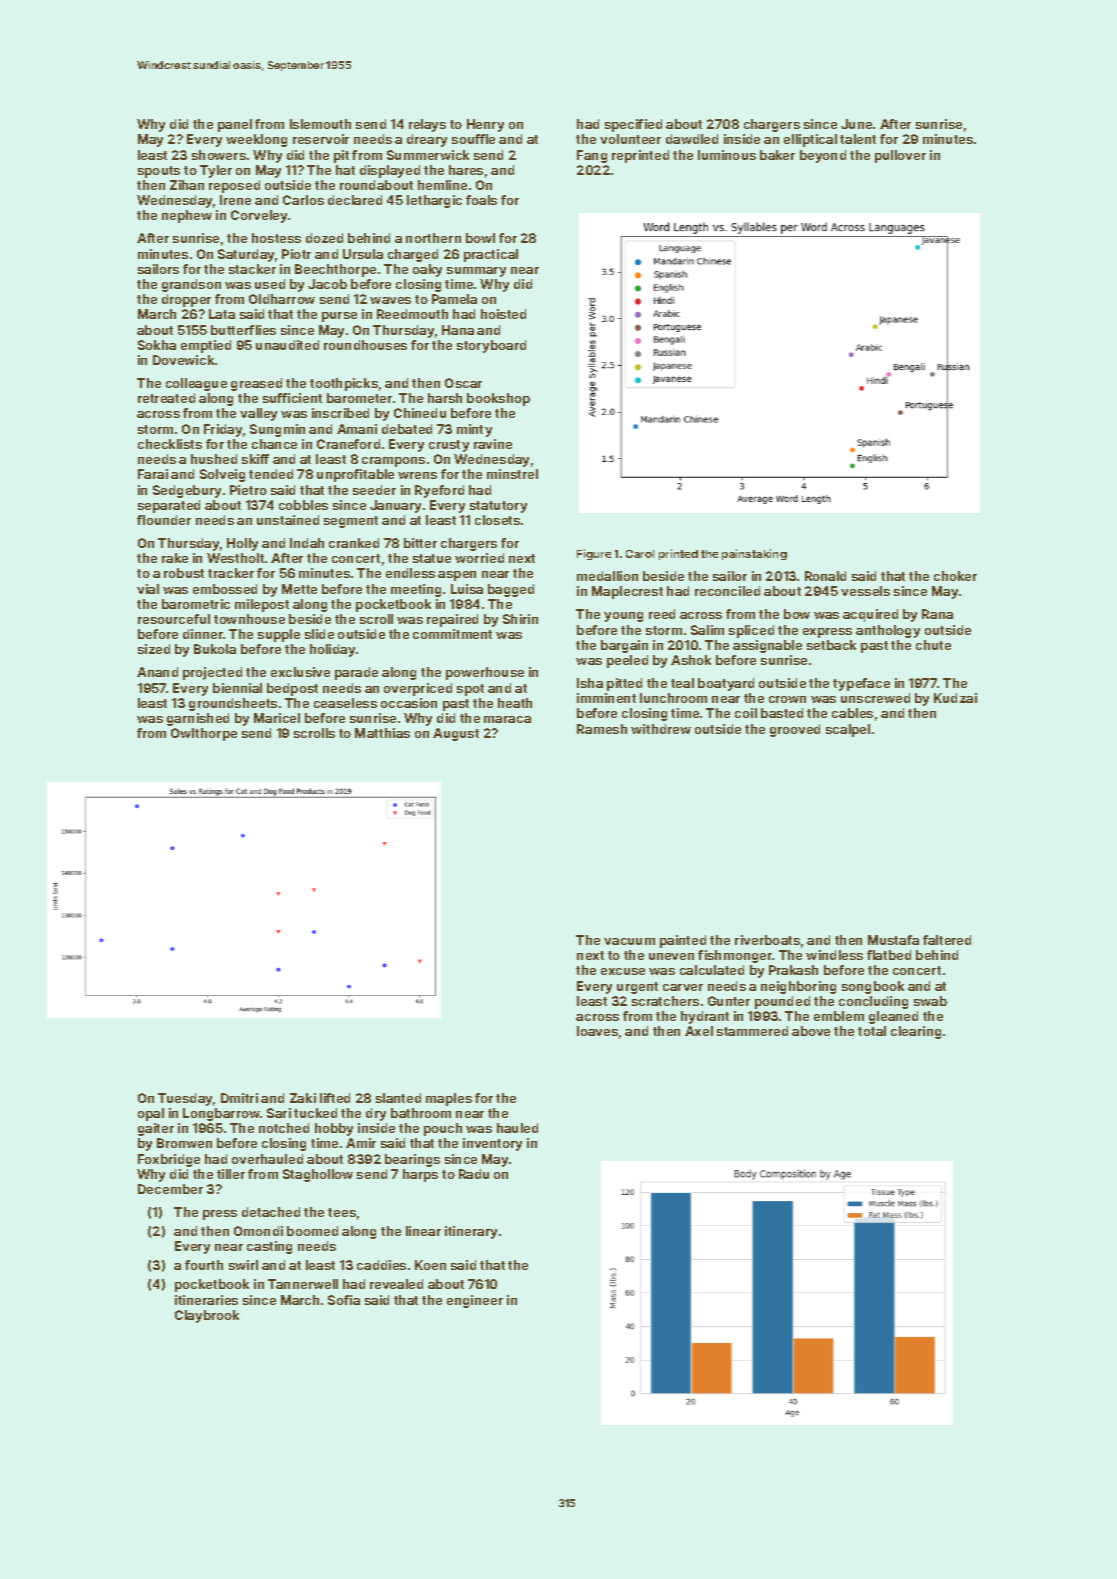 The width and height of the screenshot is (1117, 1579). What do you see at coordinates (810, 140) in the screenshot?
I see `elliptical` at bounding box center [810, 140].
